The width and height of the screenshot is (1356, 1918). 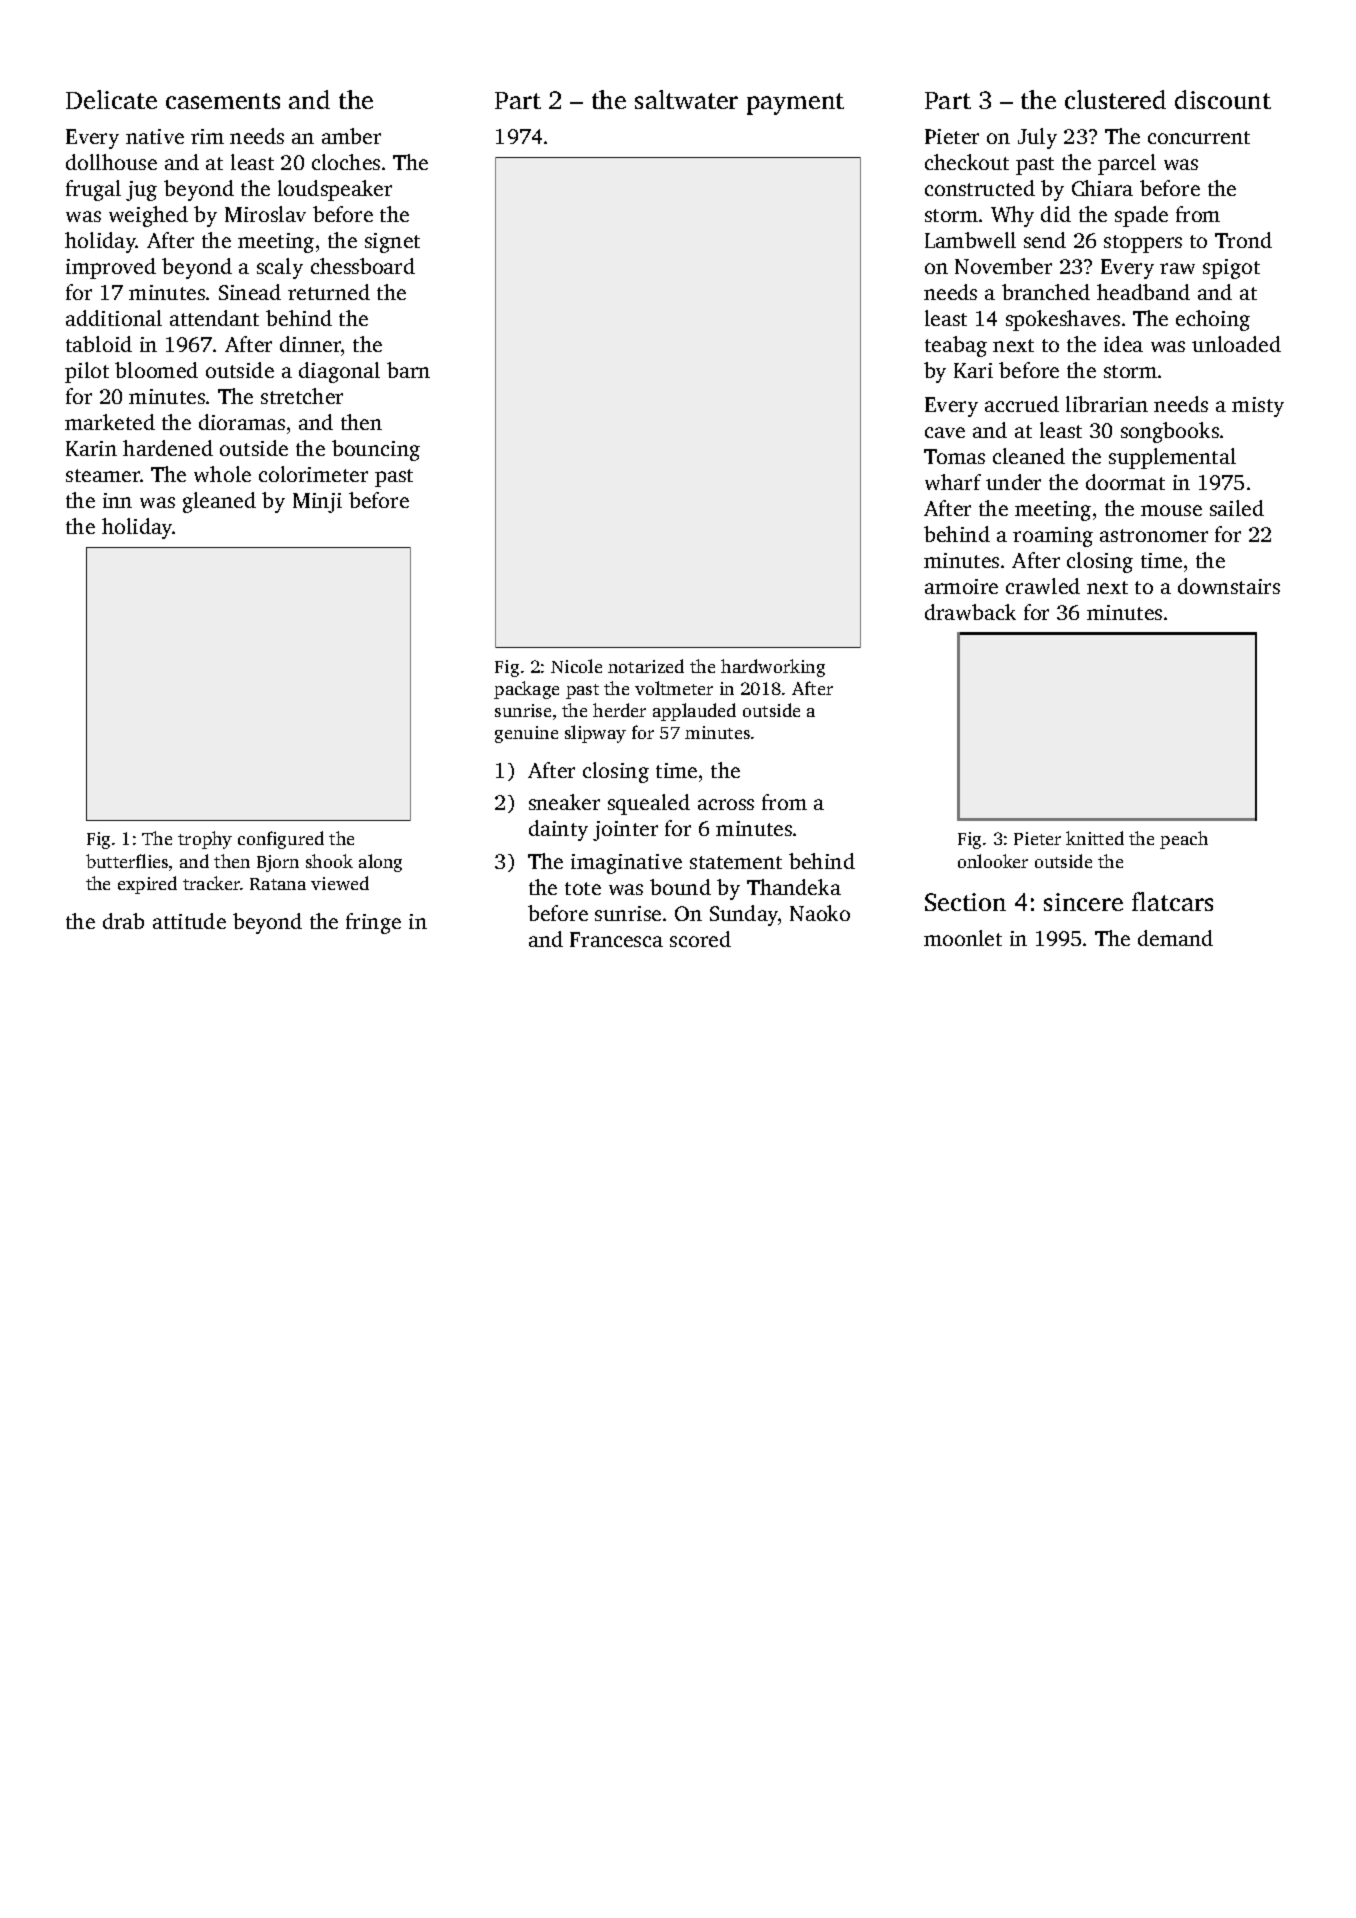 I want to click on armoire, so click(x=961, y=586).
